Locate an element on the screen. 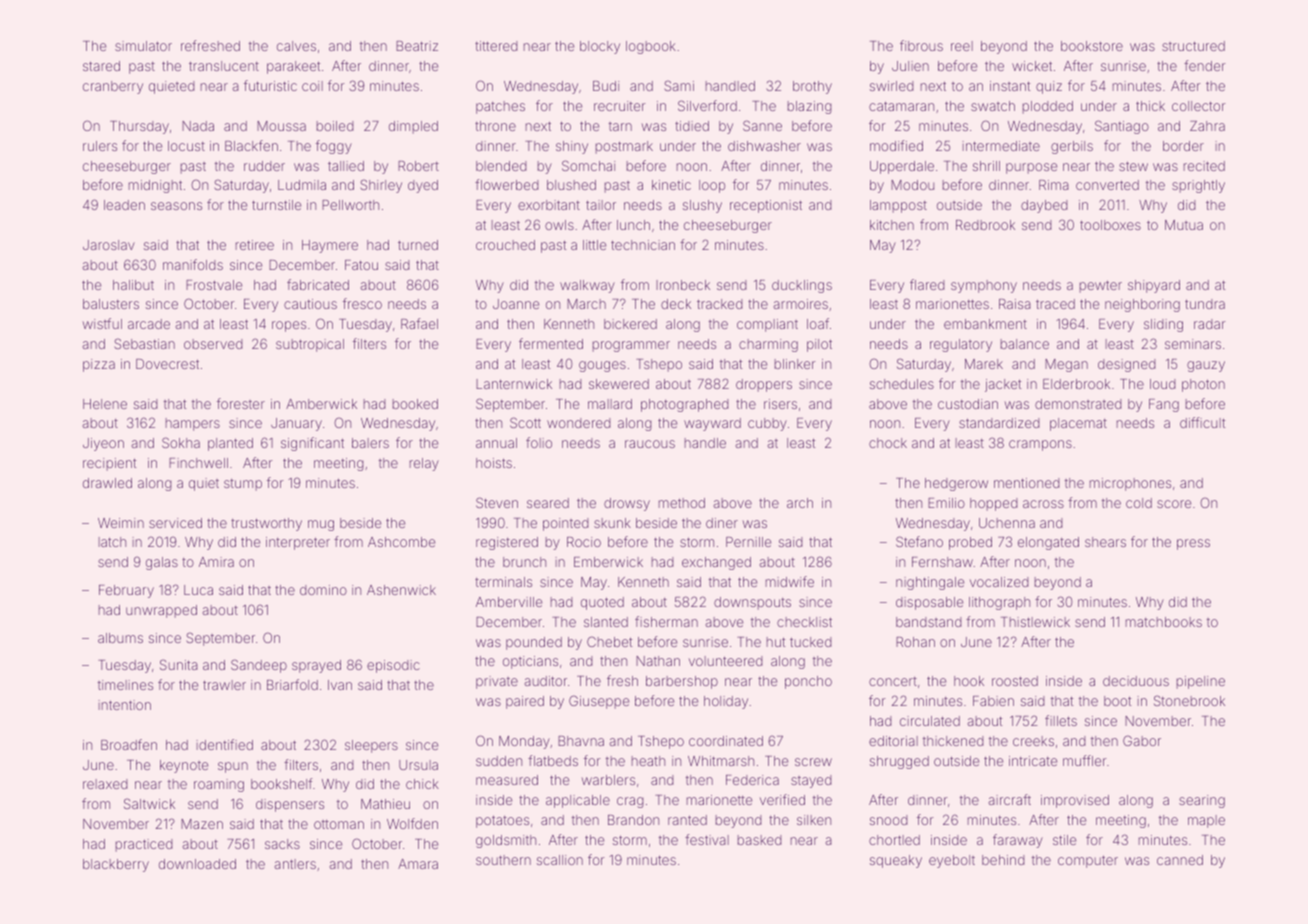 The height and width of the screenshot is (924, 1308). diner is located at coordinates (722, 523).
